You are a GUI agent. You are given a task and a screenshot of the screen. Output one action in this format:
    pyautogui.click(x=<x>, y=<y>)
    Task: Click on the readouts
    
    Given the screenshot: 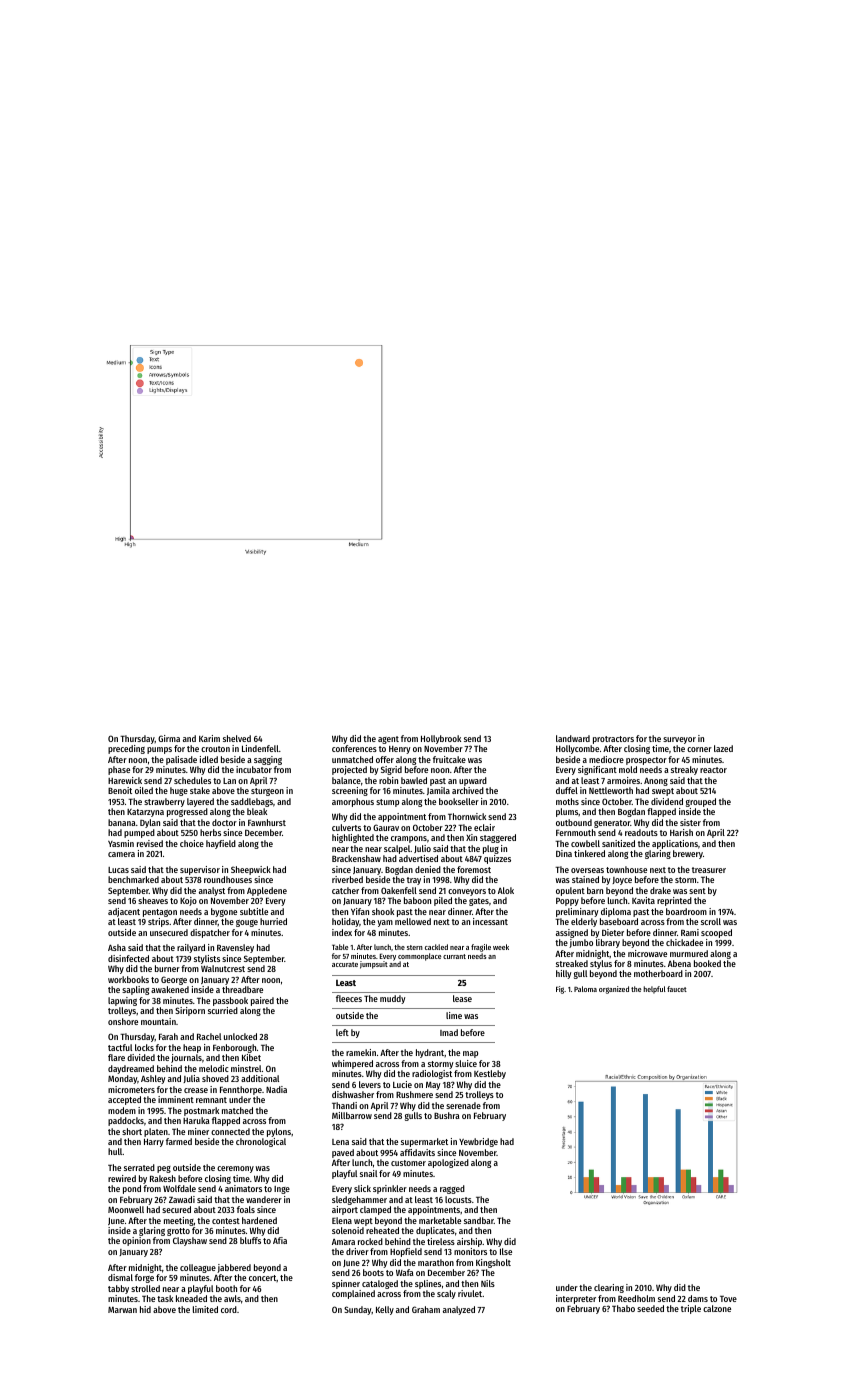 What is the action you would take?
    pyautogui.click(x=641, y=832)
